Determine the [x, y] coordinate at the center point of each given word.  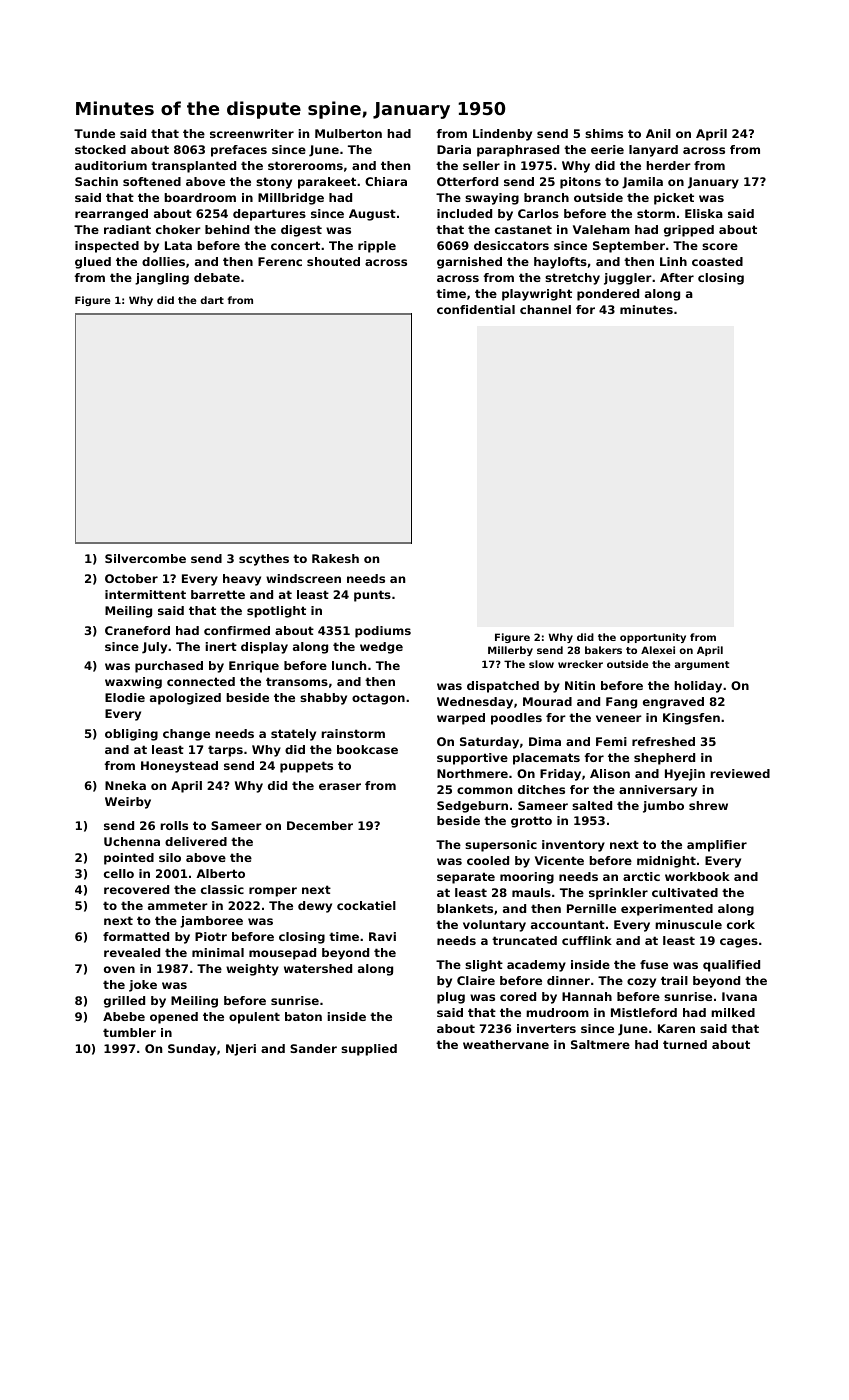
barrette [218, 594]
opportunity [653, 638]
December [320, 825]
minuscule [688, 924]
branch [546, 197]
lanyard [653, 151]
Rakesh [335, 558]
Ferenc [280, 261]
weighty [252, 970]
